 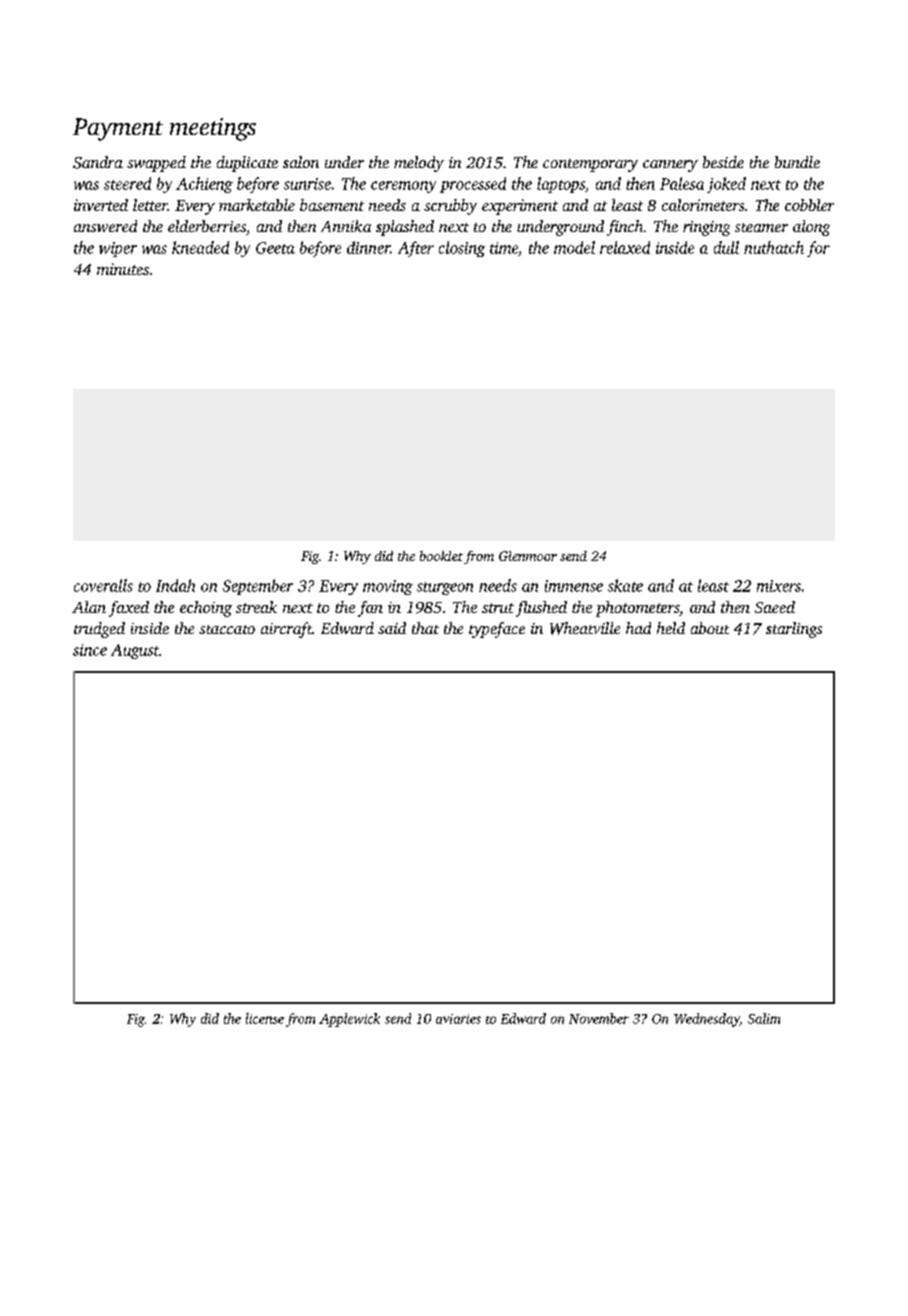 What do you see at coordinates (458, 1019) in the screenshot?
I see `aviaries` at bounding box center [458, 1019].
